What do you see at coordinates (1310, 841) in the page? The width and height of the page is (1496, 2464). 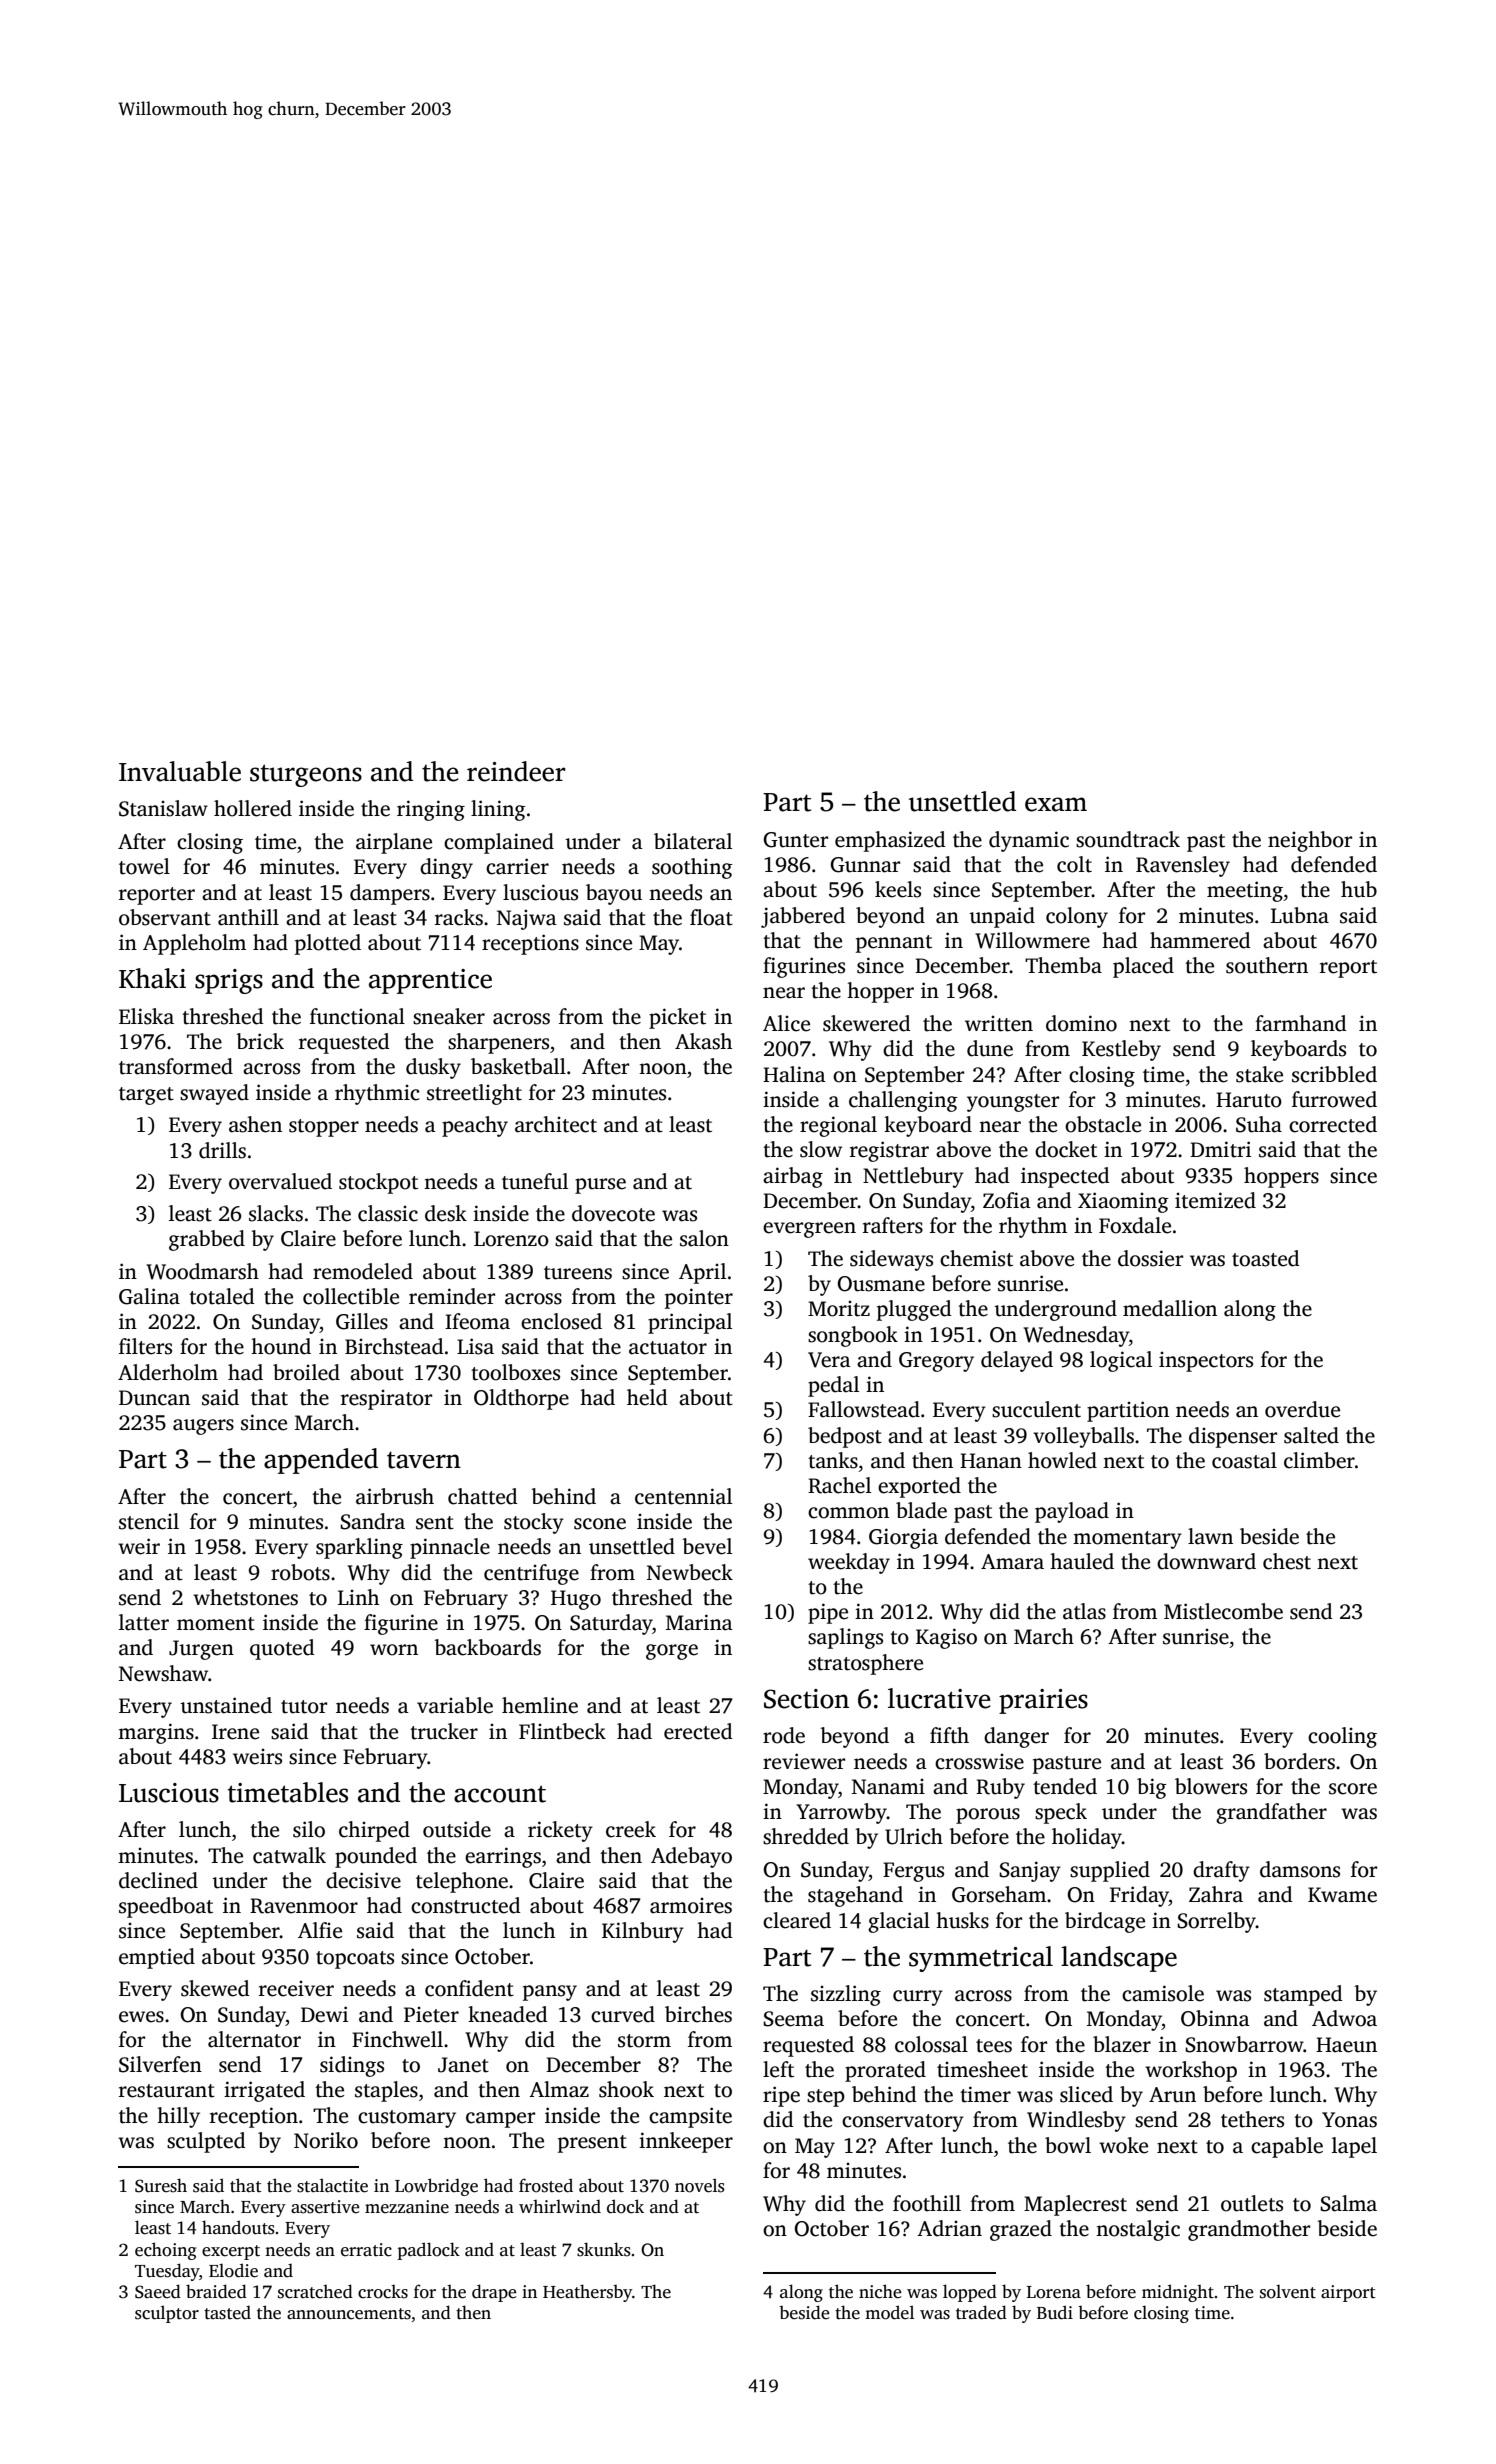 I see `neighbor` at bounding box center [1310, 841].
